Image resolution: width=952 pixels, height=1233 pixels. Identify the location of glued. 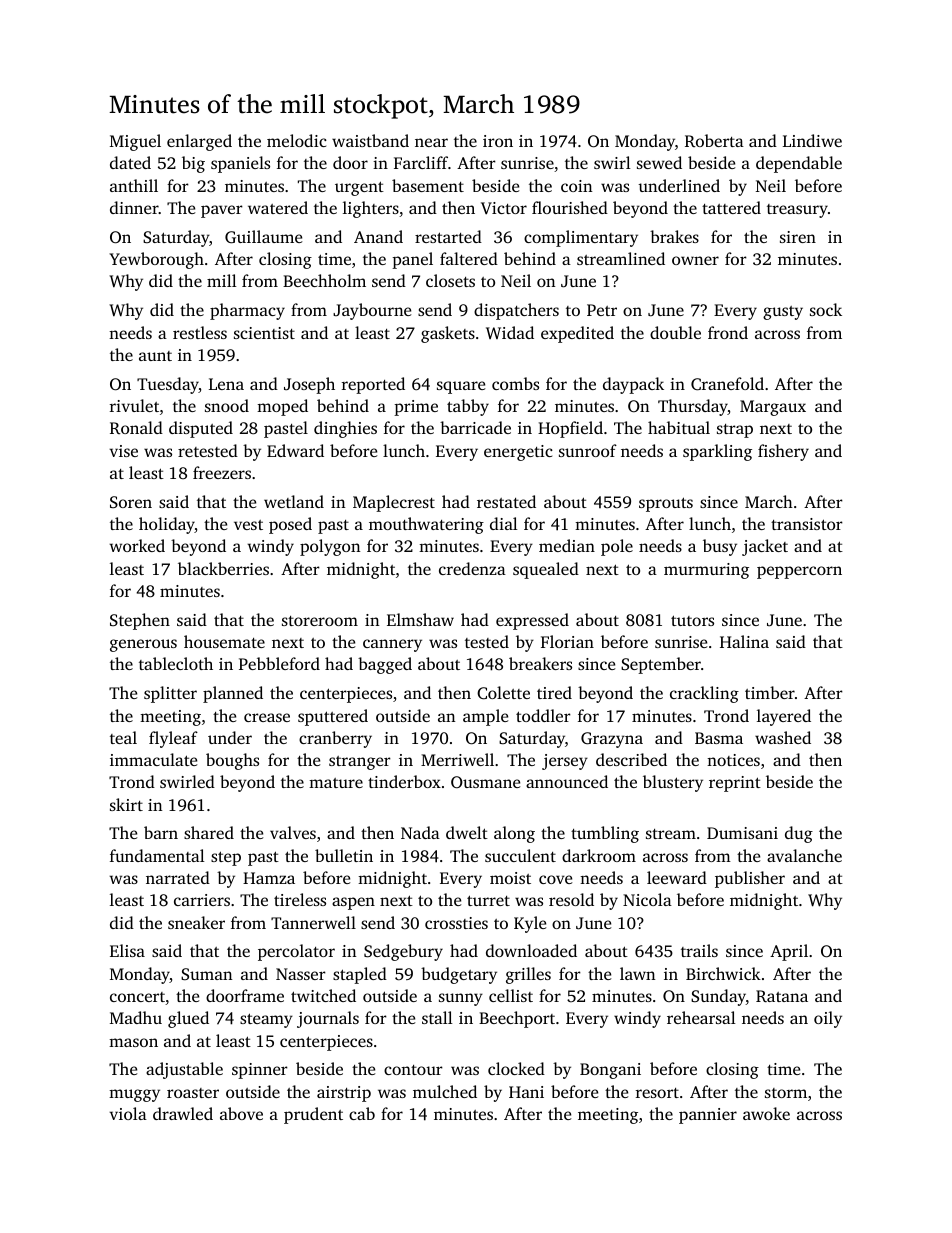
(188, 1019).
